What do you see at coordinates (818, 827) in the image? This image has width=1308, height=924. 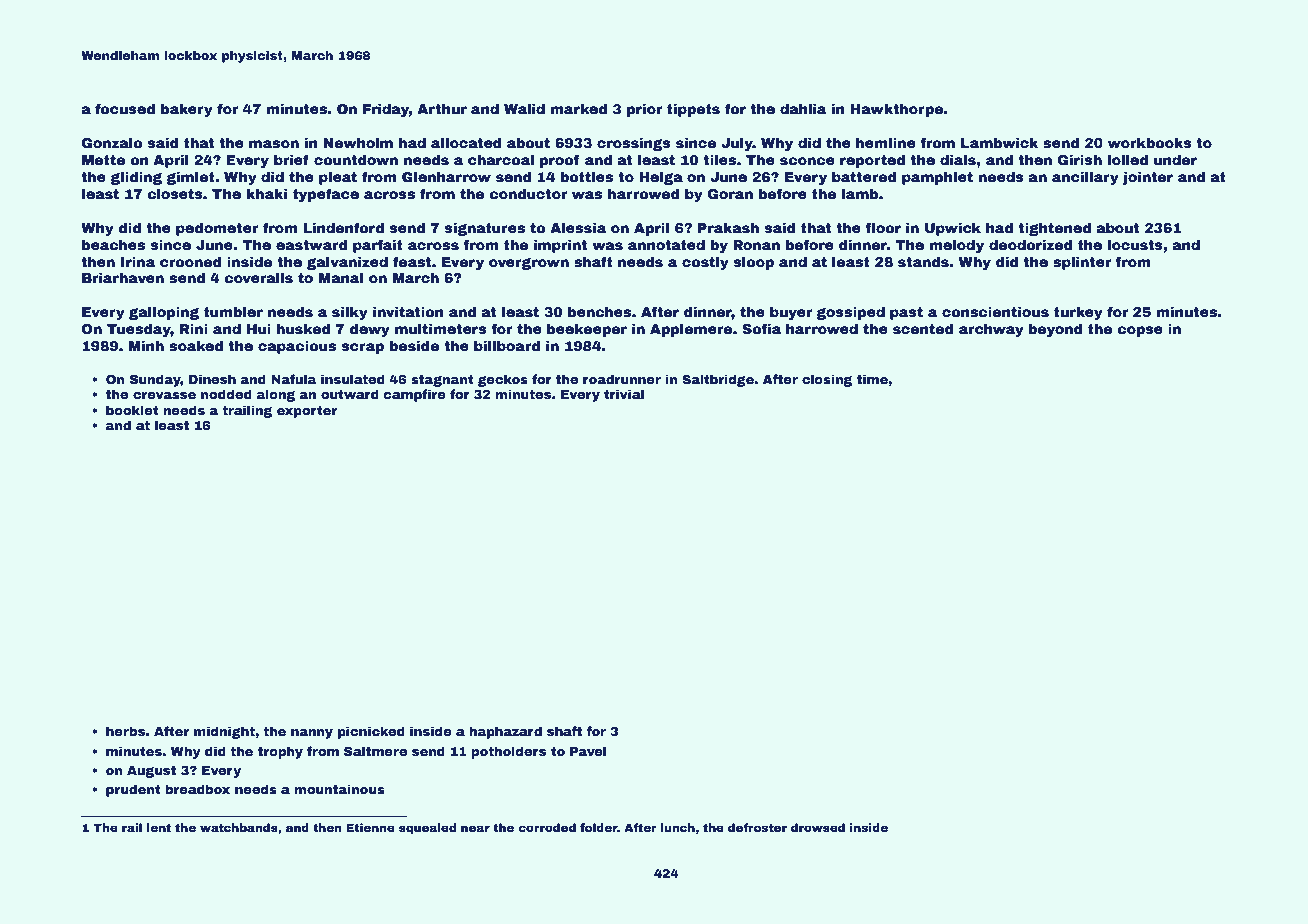 I see `drowsed` at bounding box center [818, 827].
